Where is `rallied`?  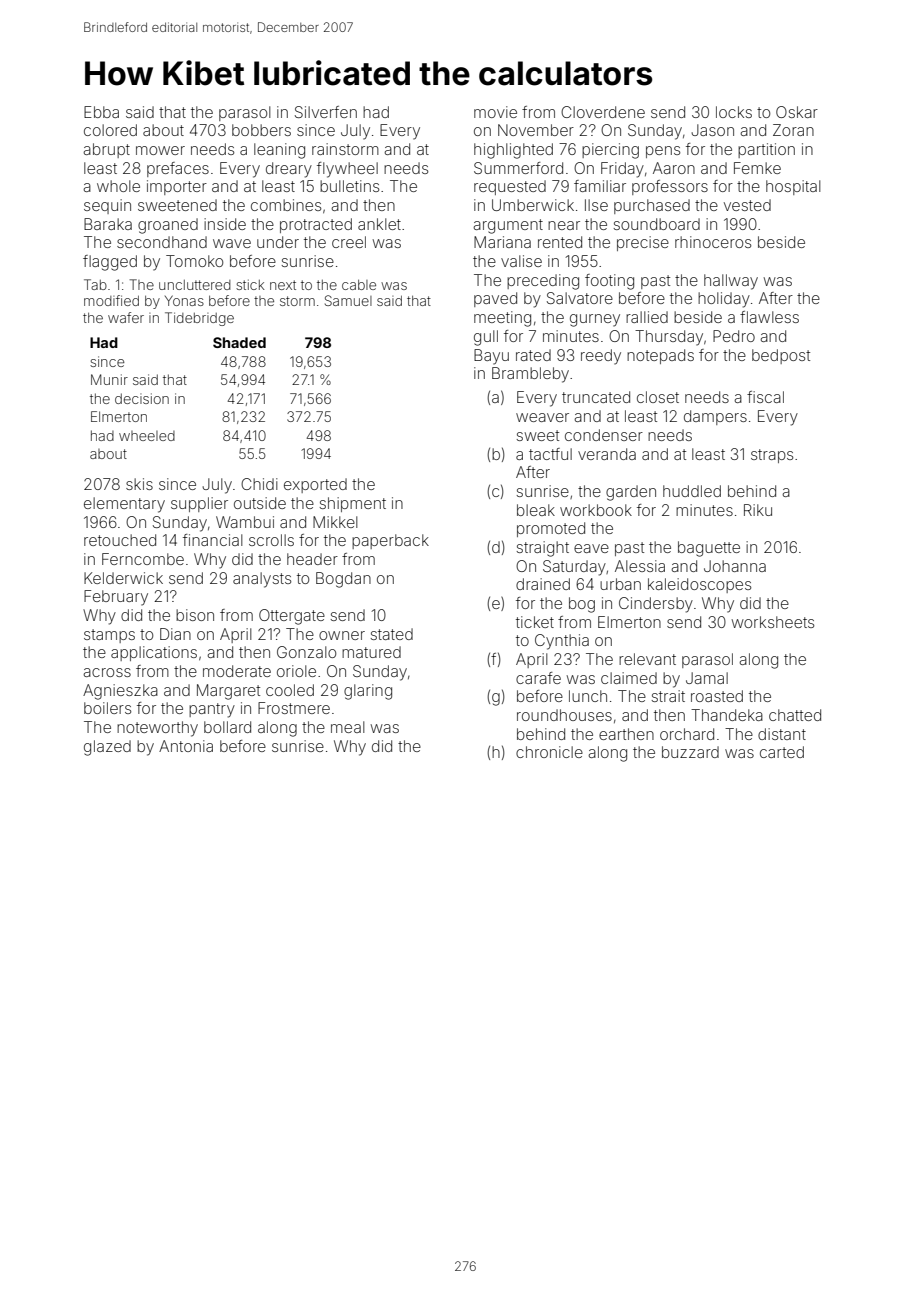
rallied is located at coordinates (647, 317).
